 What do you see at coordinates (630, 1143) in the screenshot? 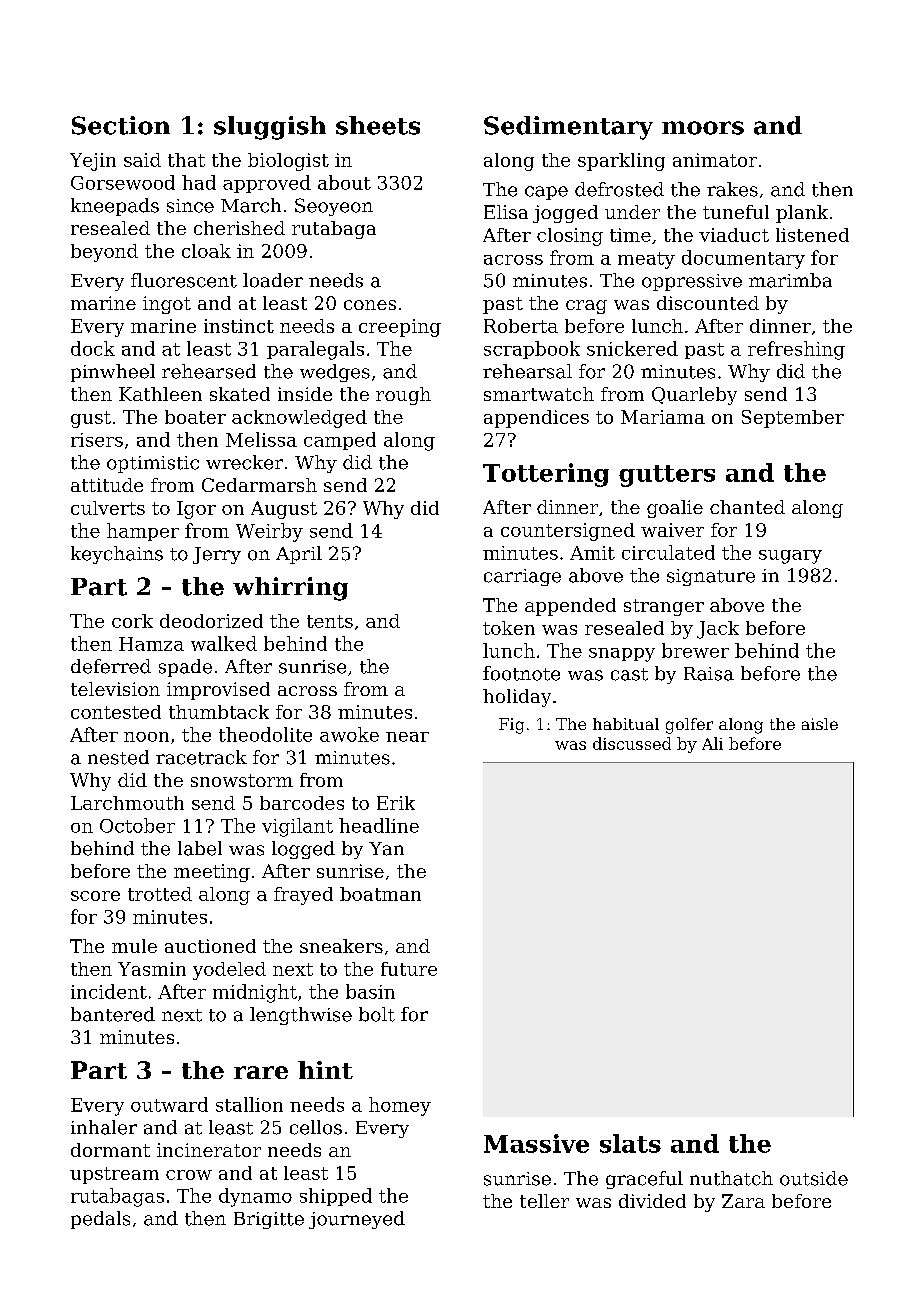
I see `slats` at bounding box center [630, 1143].
